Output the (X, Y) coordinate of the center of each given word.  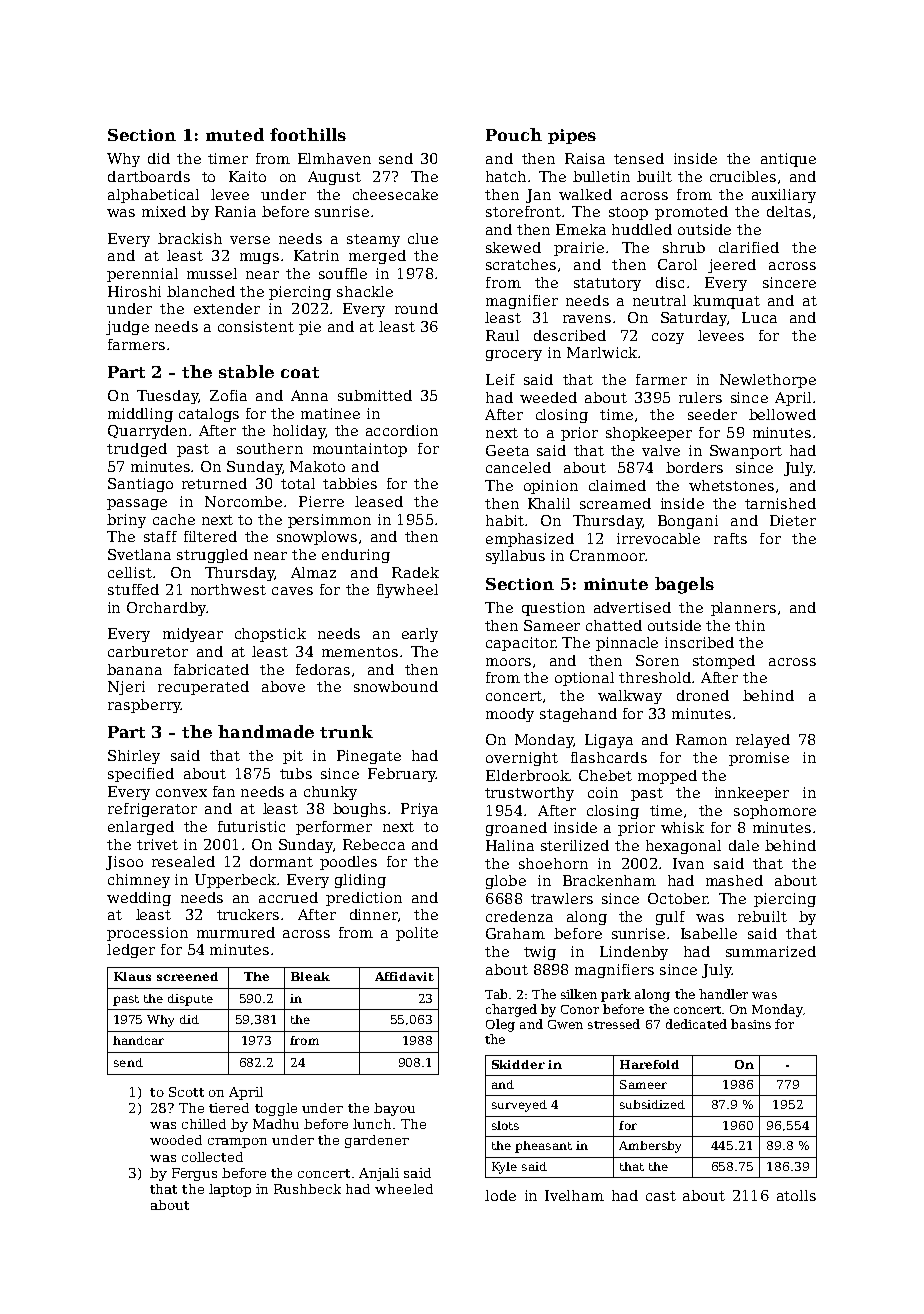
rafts (730, 538)
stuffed (133, 589)
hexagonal (683, 847)
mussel (212, 273)
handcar (138, 1040)
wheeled (404, 1189)
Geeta (507, 450)
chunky (330, 793)
